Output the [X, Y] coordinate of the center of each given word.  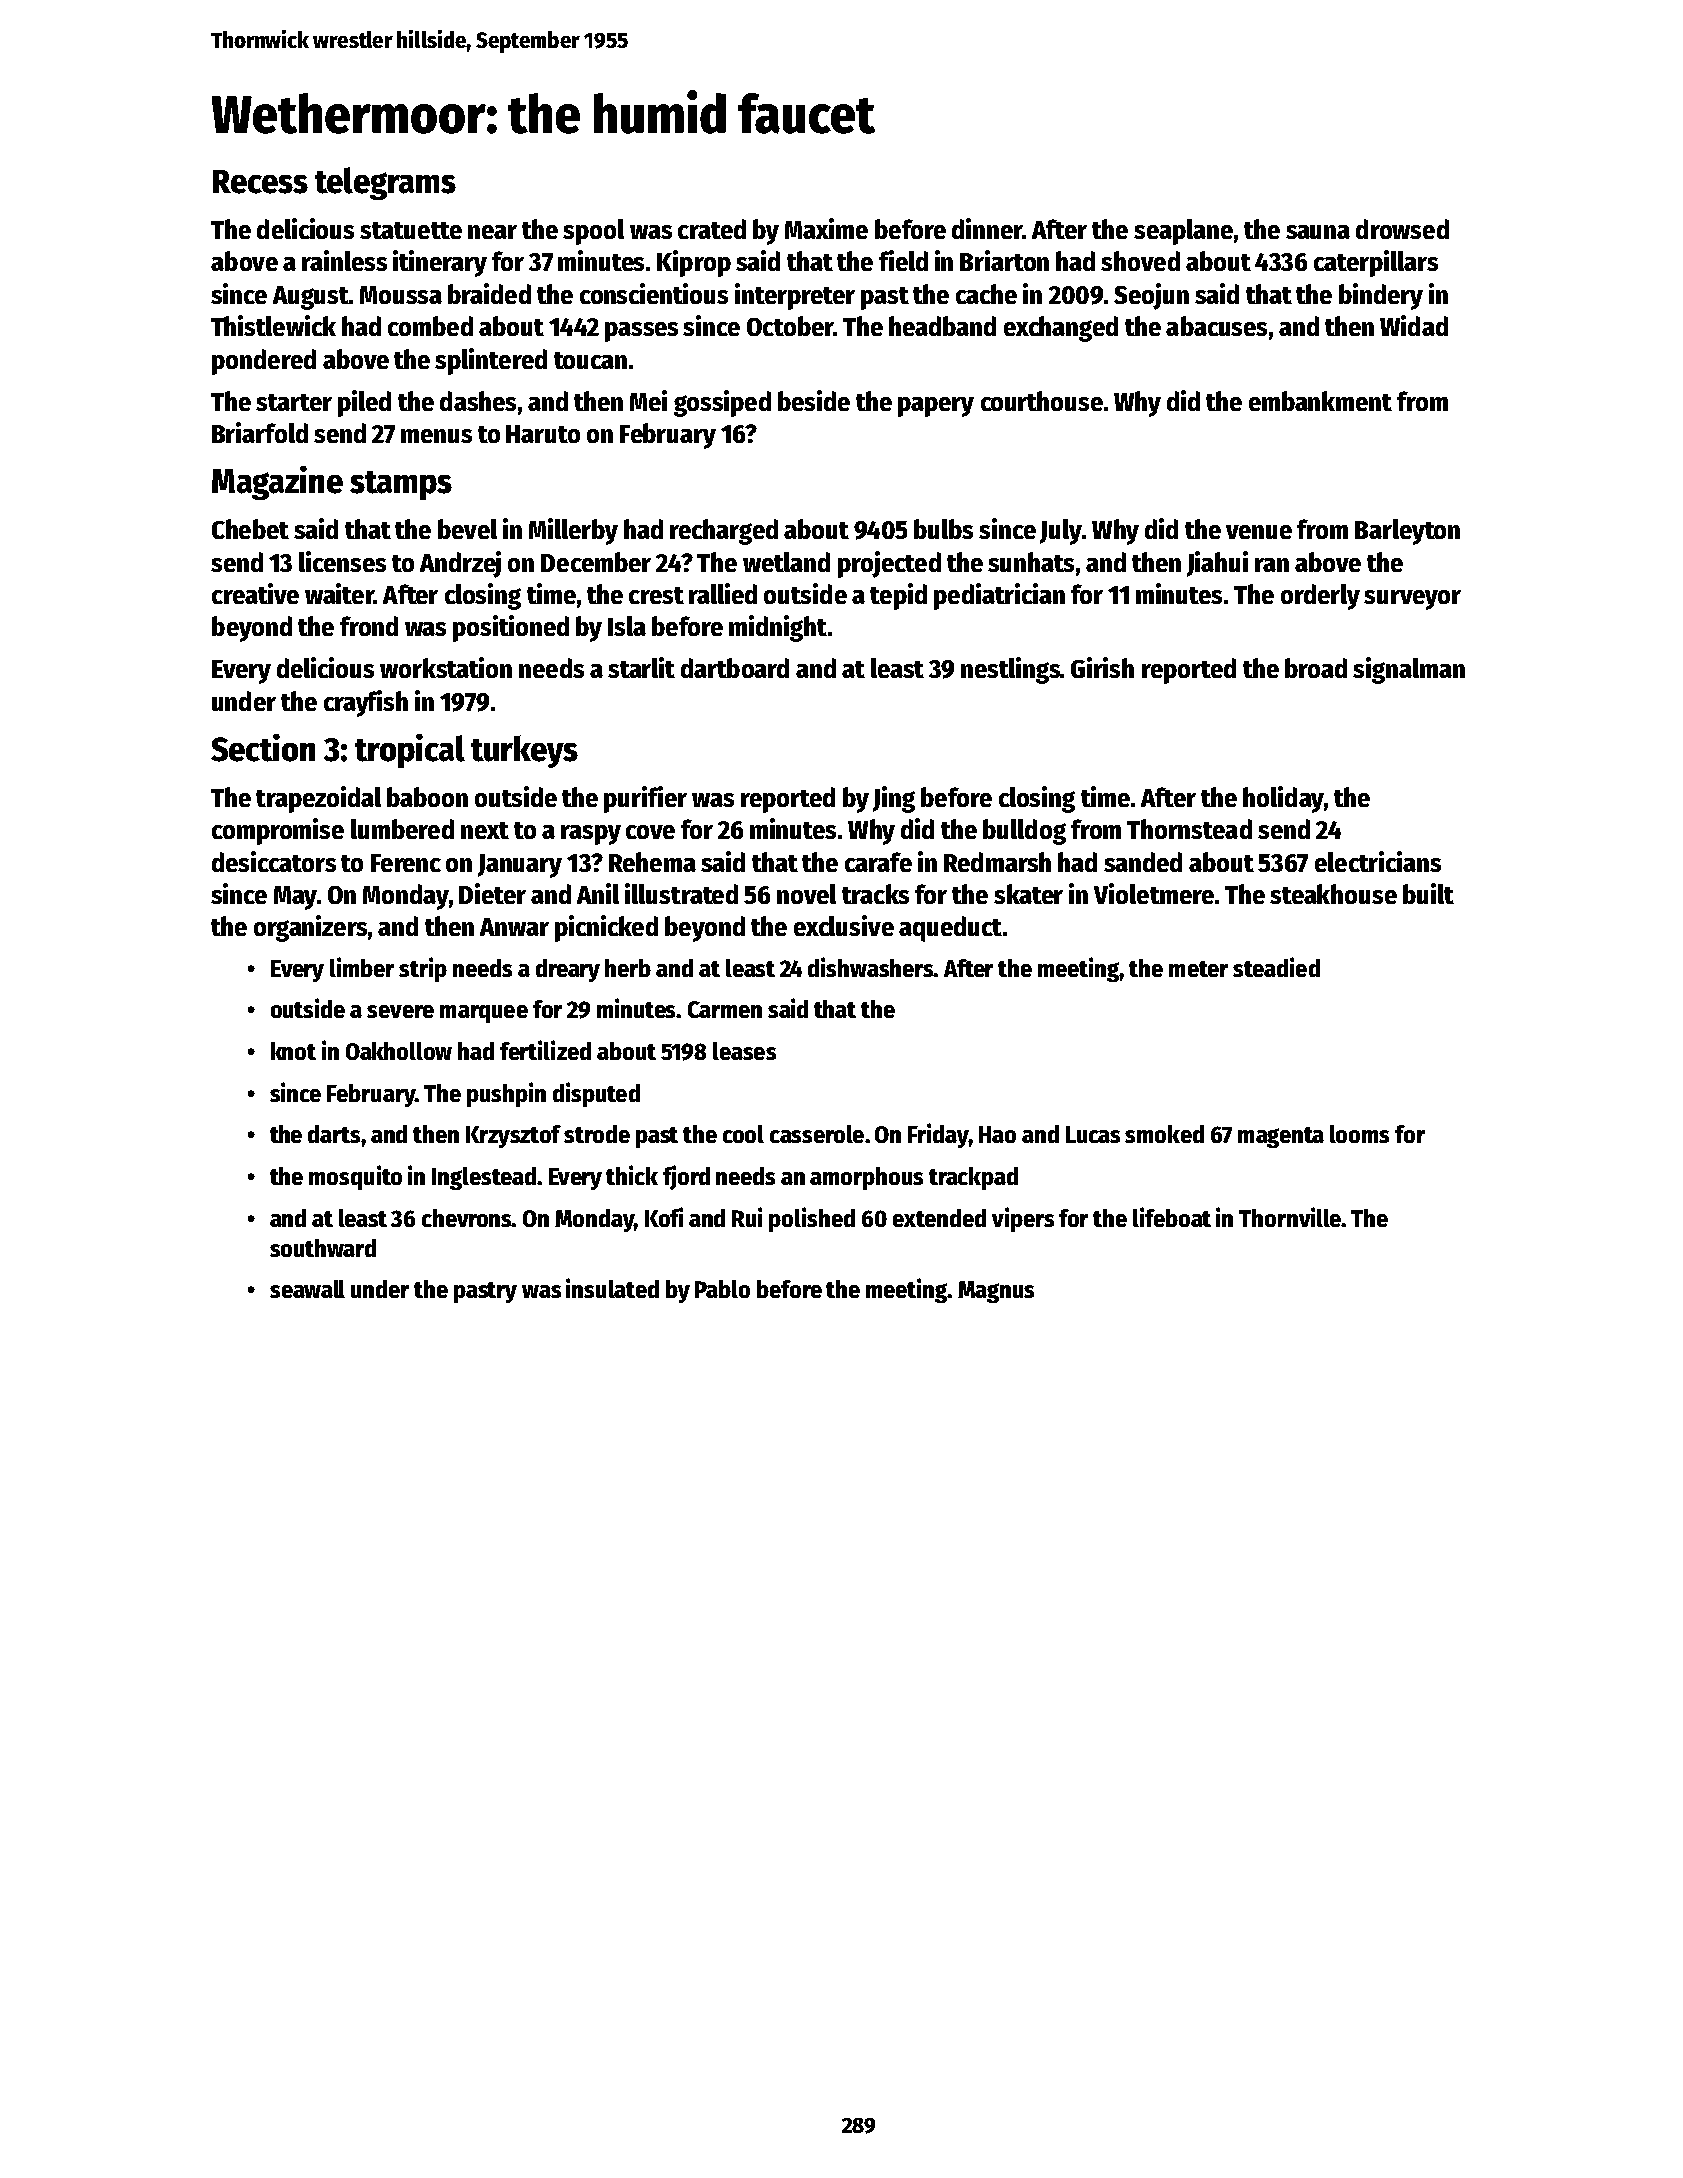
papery [936, 407]
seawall [307, 1289]
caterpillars [1376, 263]
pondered [264, 362]
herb [628, 968]
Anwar [514, 927]
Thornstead [1189, 829]
